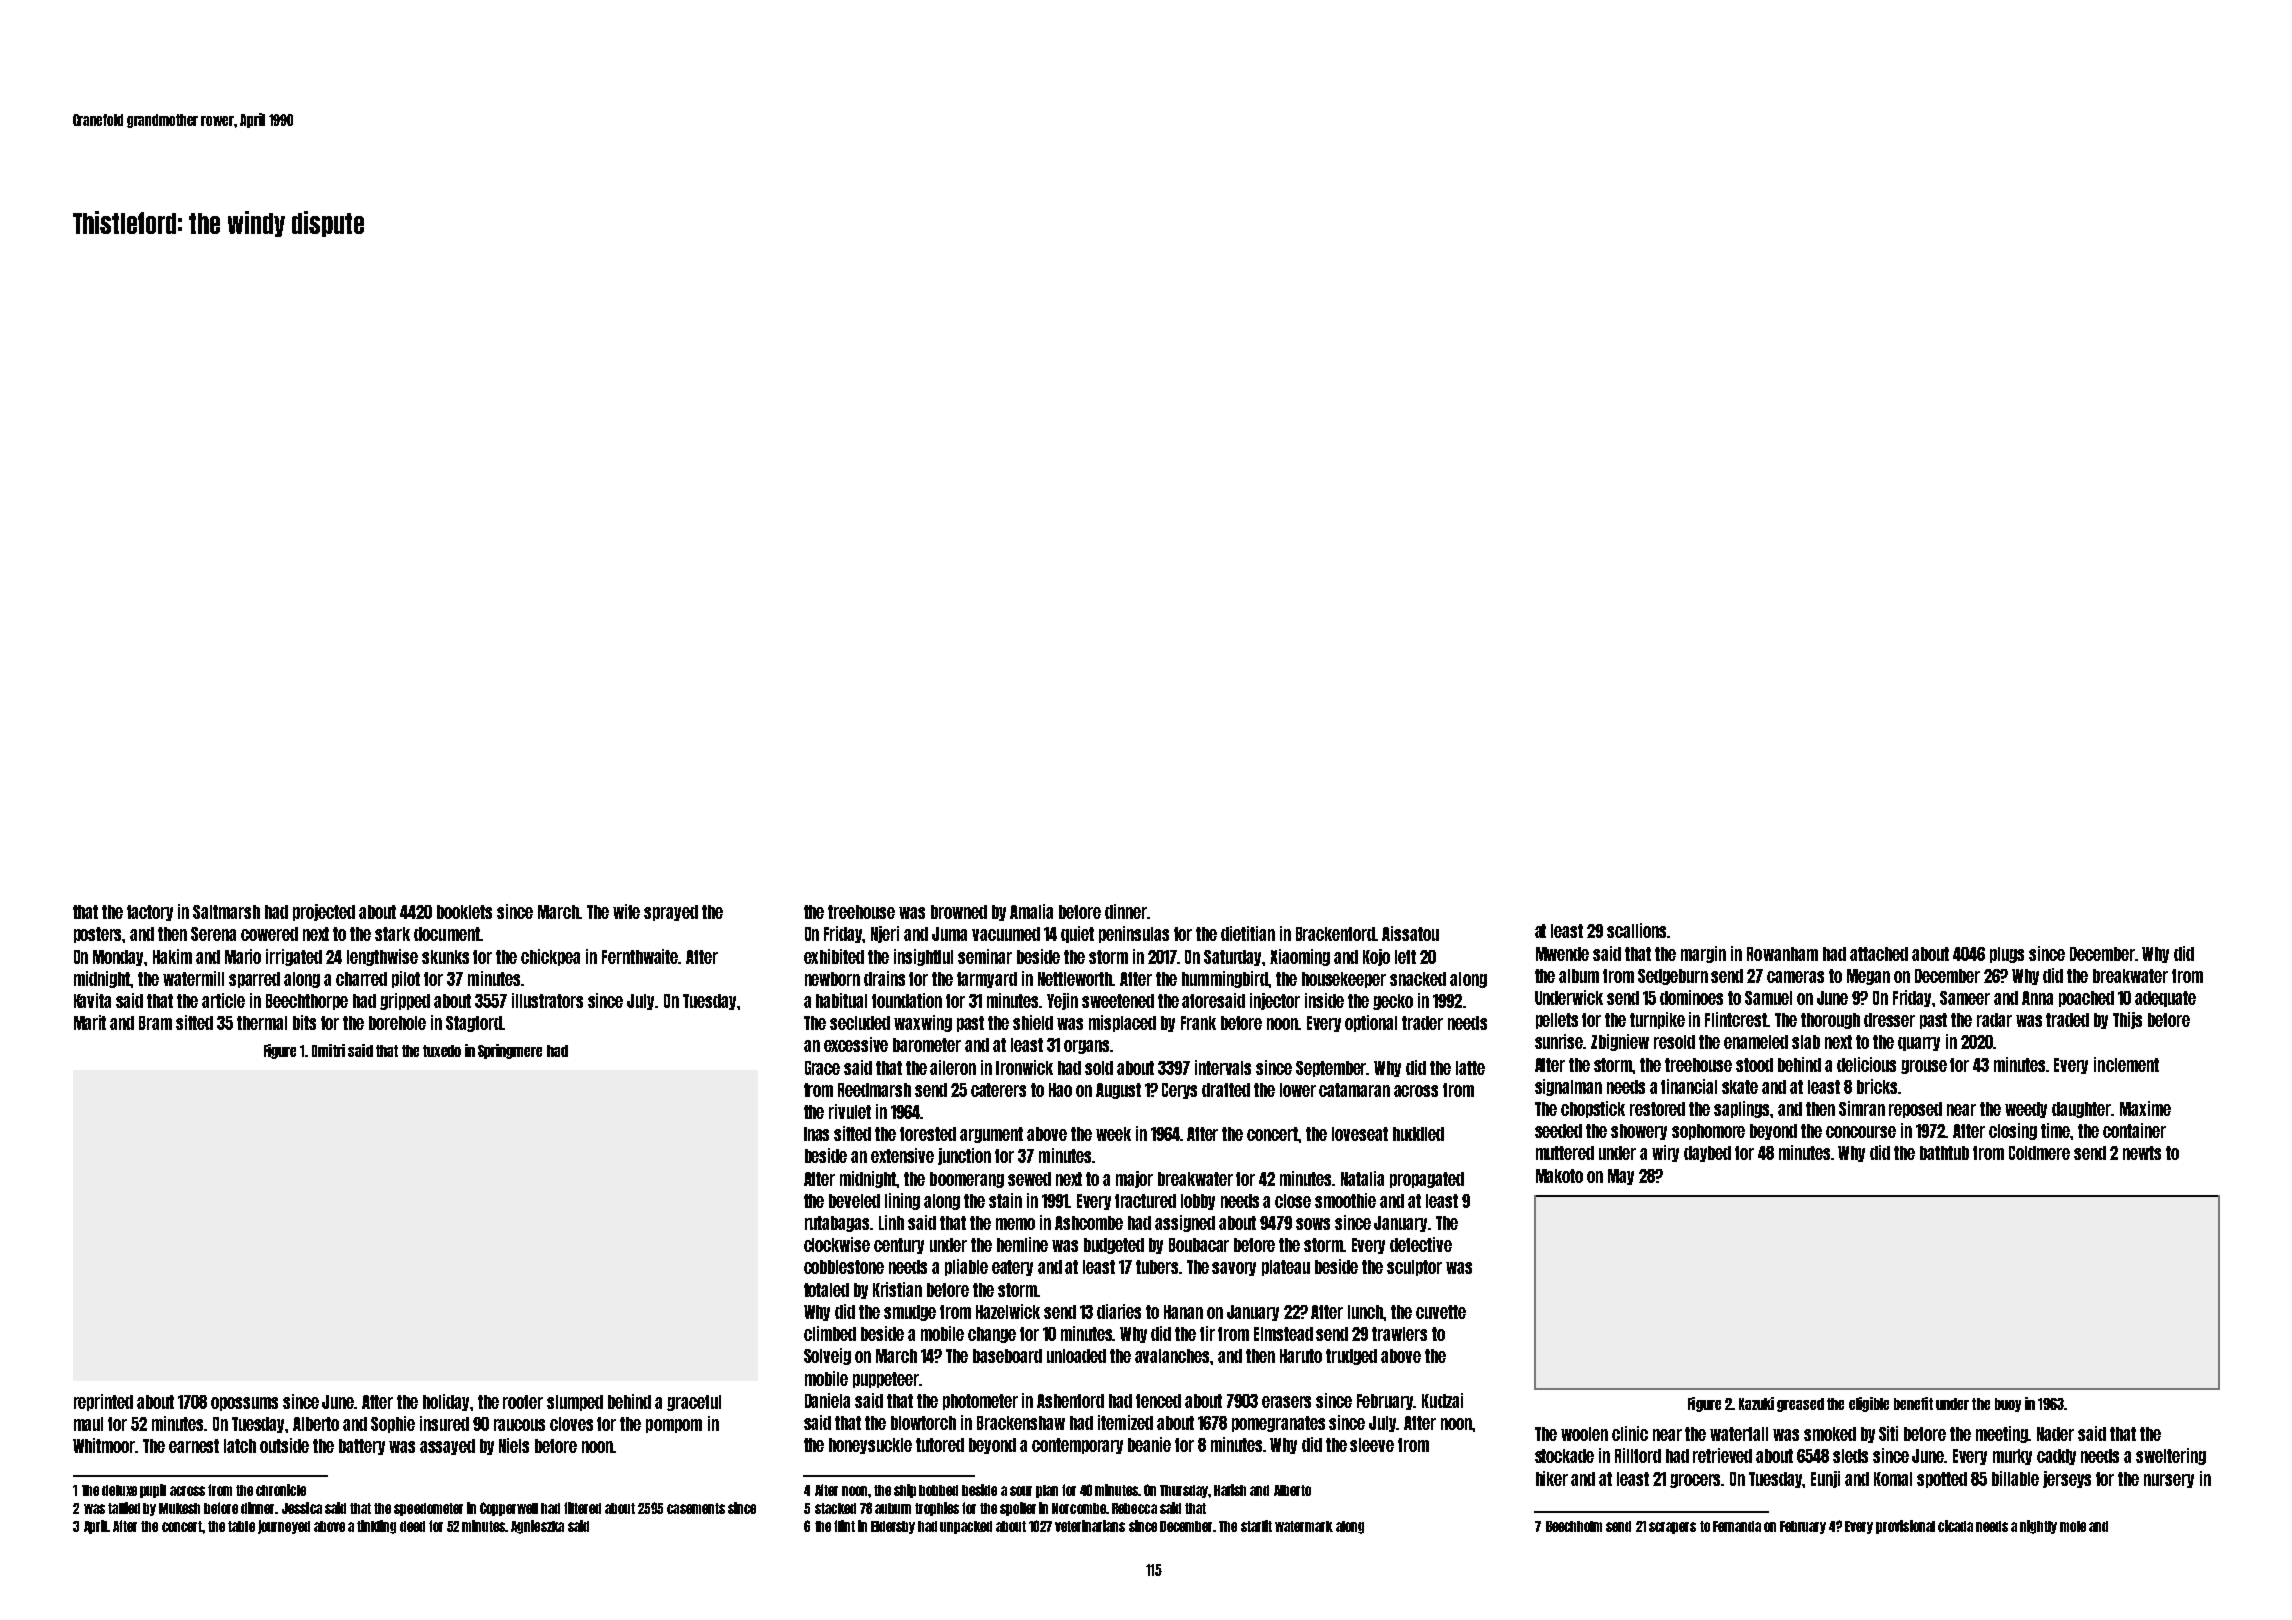 This screenshot has height=1620, width=2292. Describe the element at coordinates (1031, 911) in the screenshot. I see `Amalia` at that location.
